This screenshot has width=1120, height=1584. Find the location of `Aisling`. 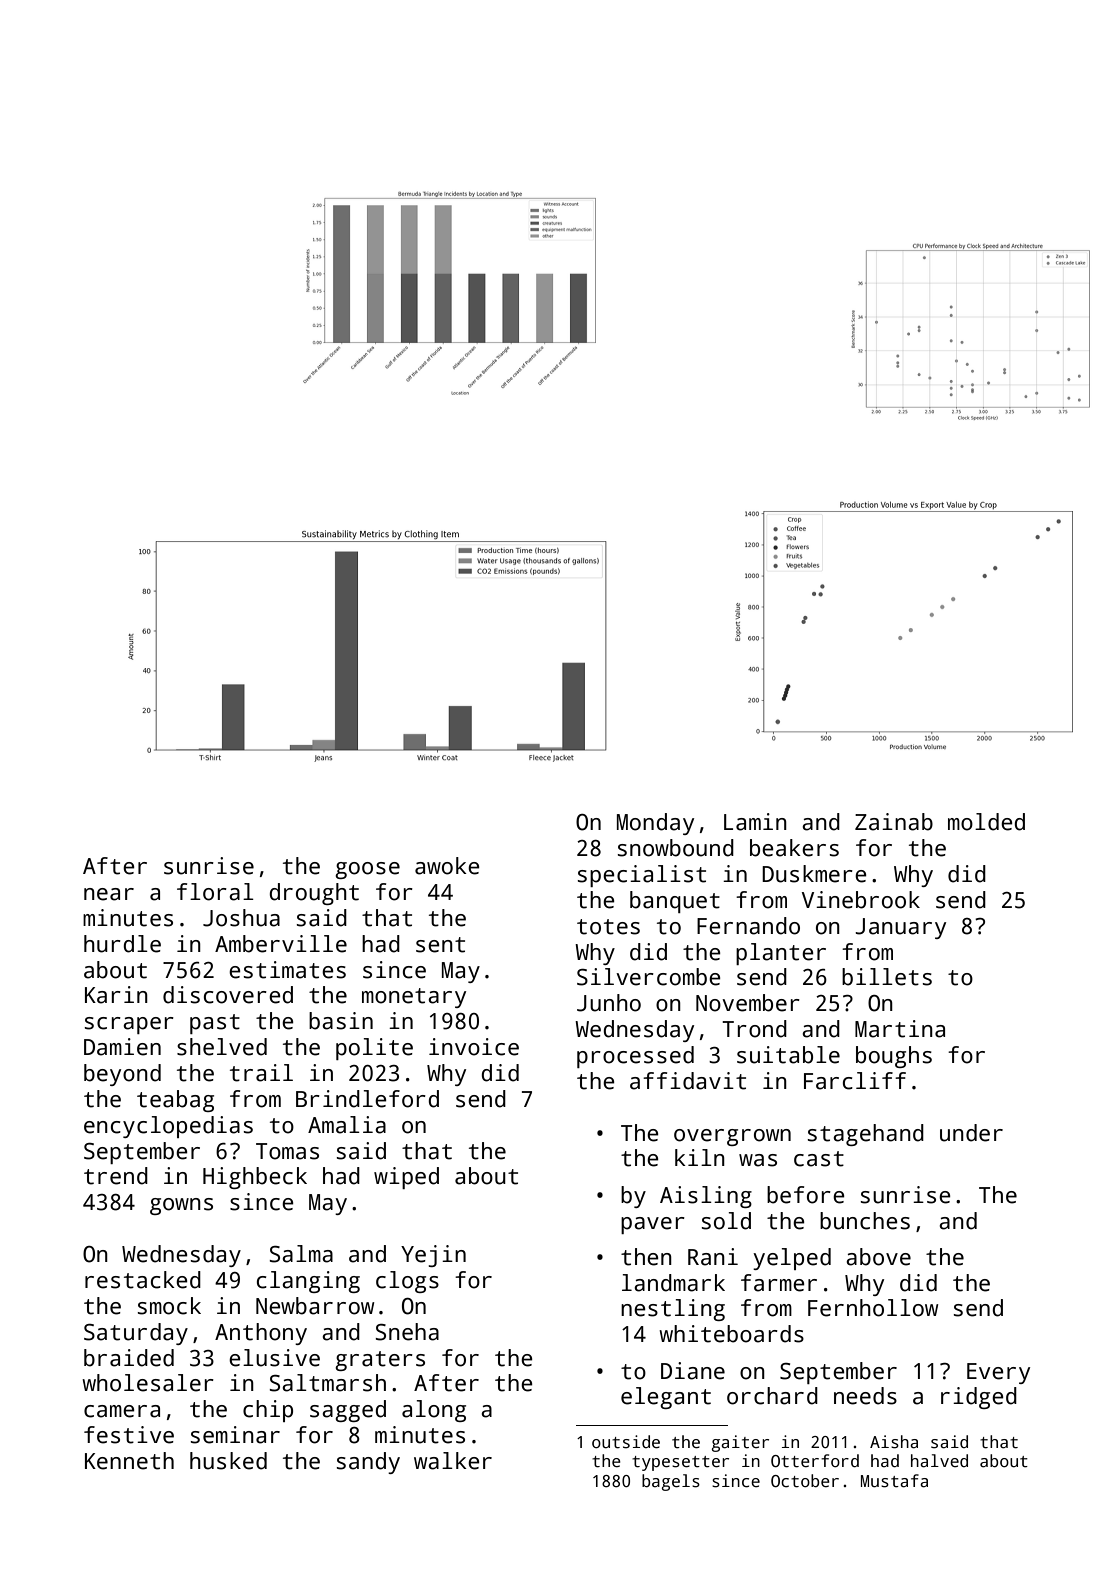

Aisling is located at coordinates (706, 1197).
